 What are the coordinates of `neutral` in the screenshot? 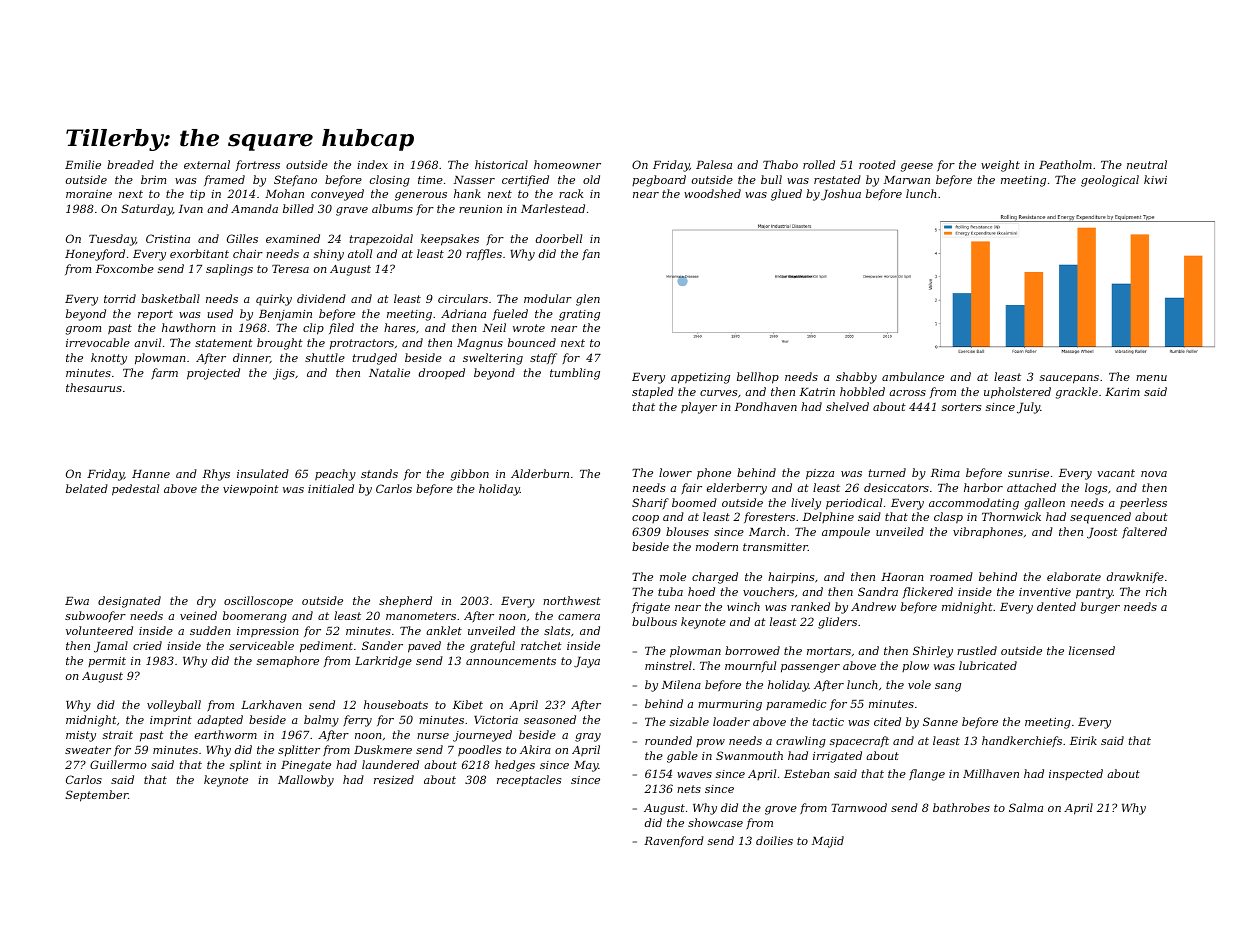 It's located at (1147, 164).
